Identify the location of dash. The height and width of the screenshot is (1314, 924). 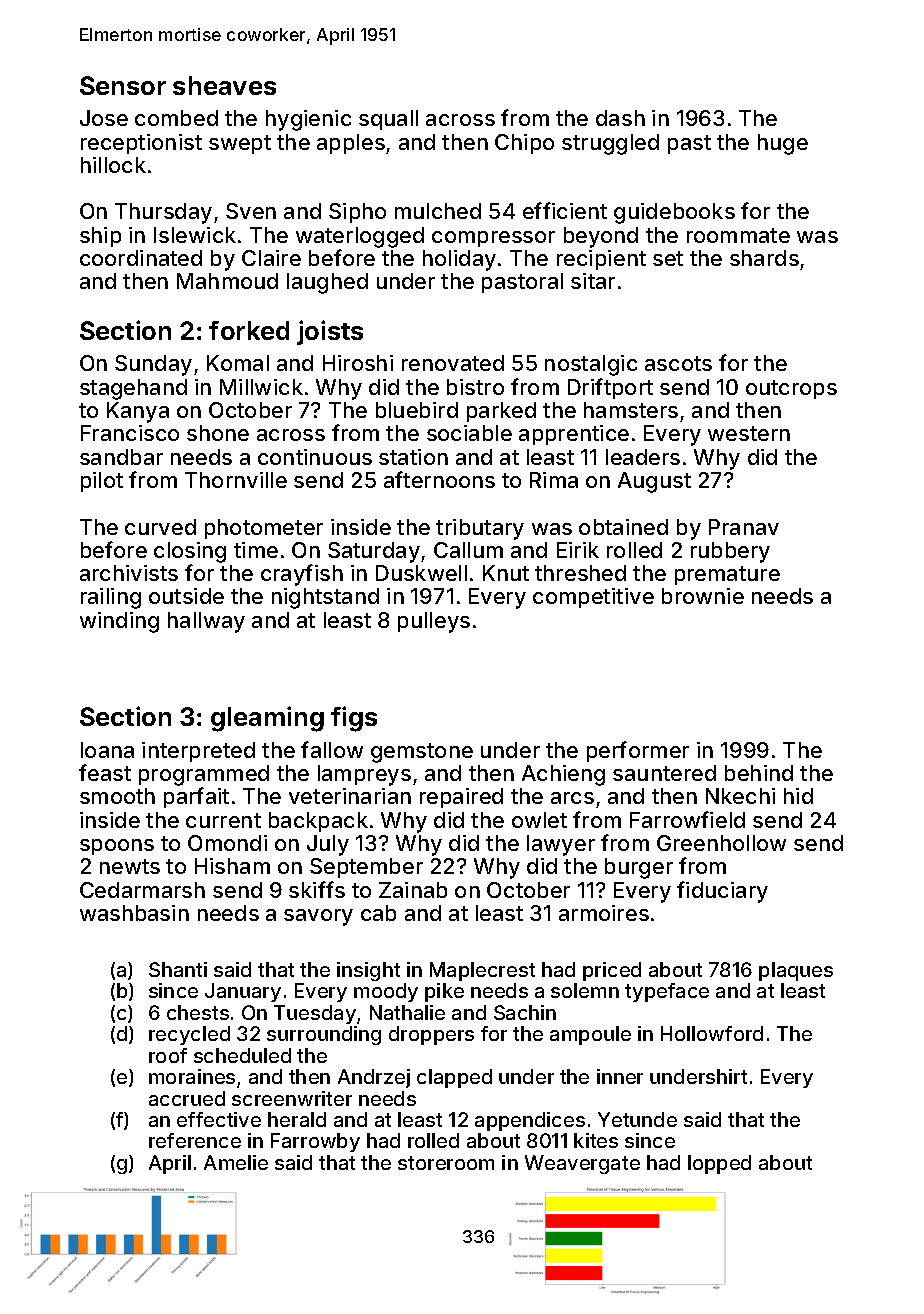
(620, 118).
